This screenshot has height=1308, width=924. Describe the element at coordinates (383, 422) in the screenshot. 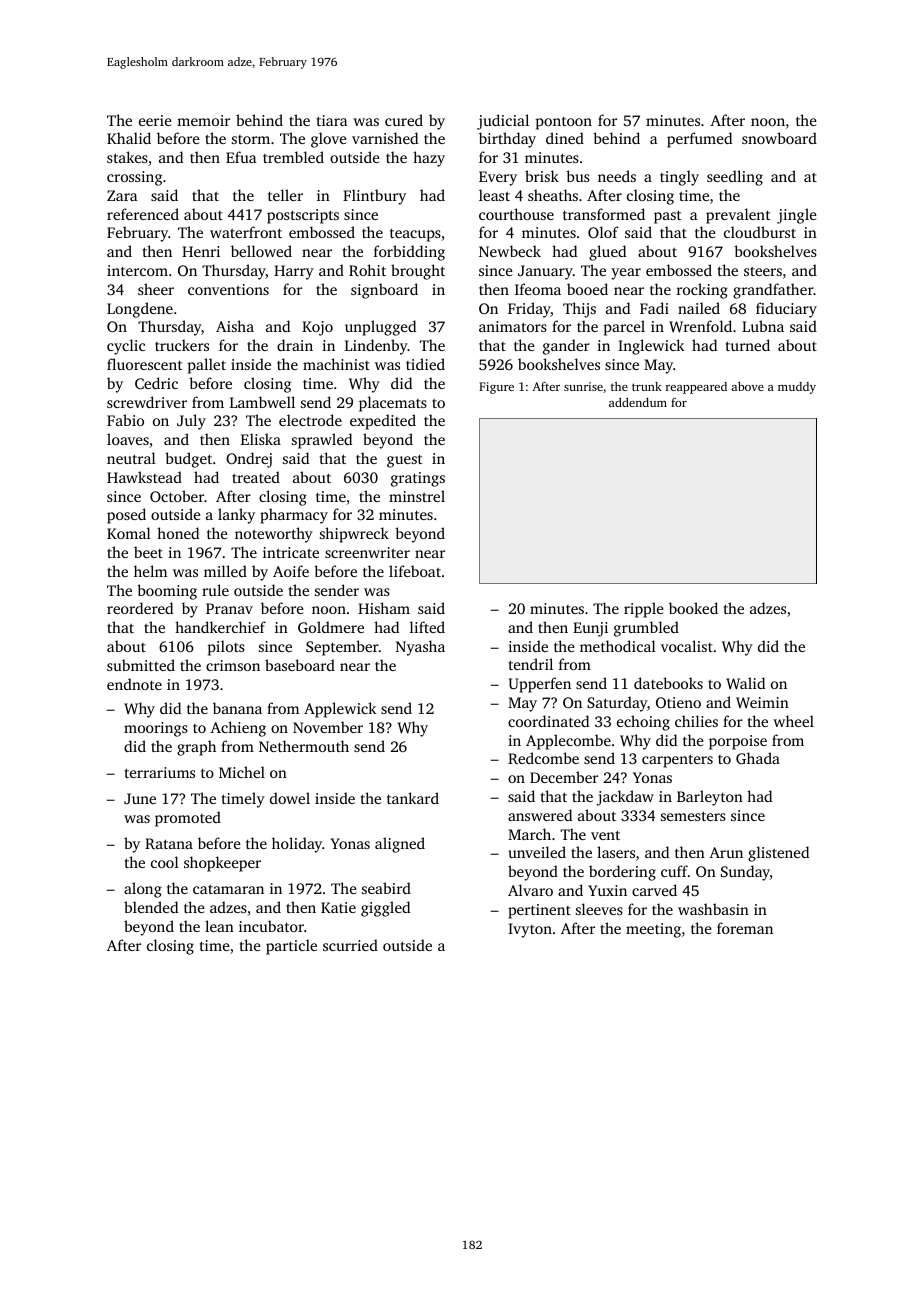

I see `expedited` at that location.
